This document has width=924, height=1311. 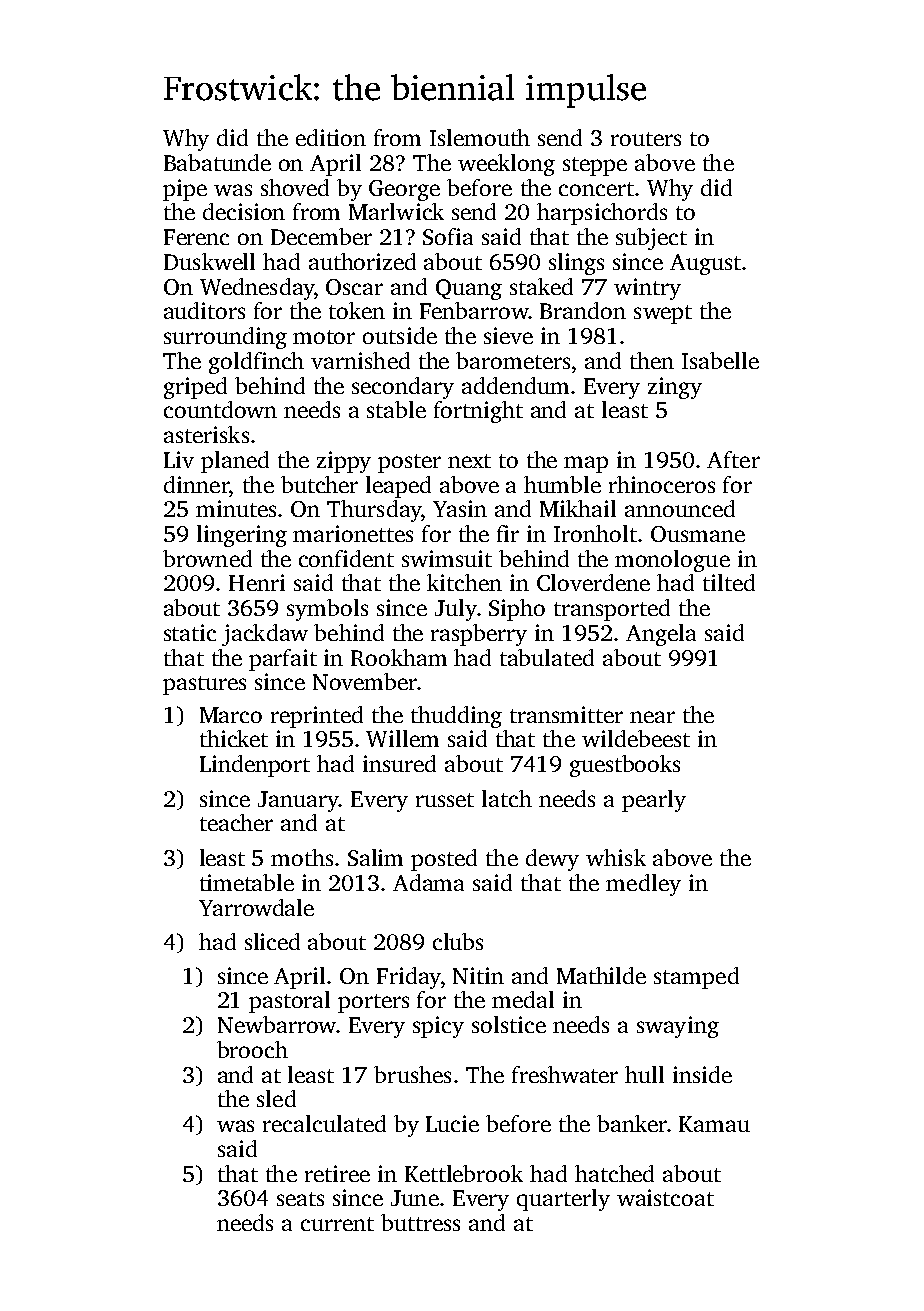 I want to click on hatched, so click(x=614, y=1173).
